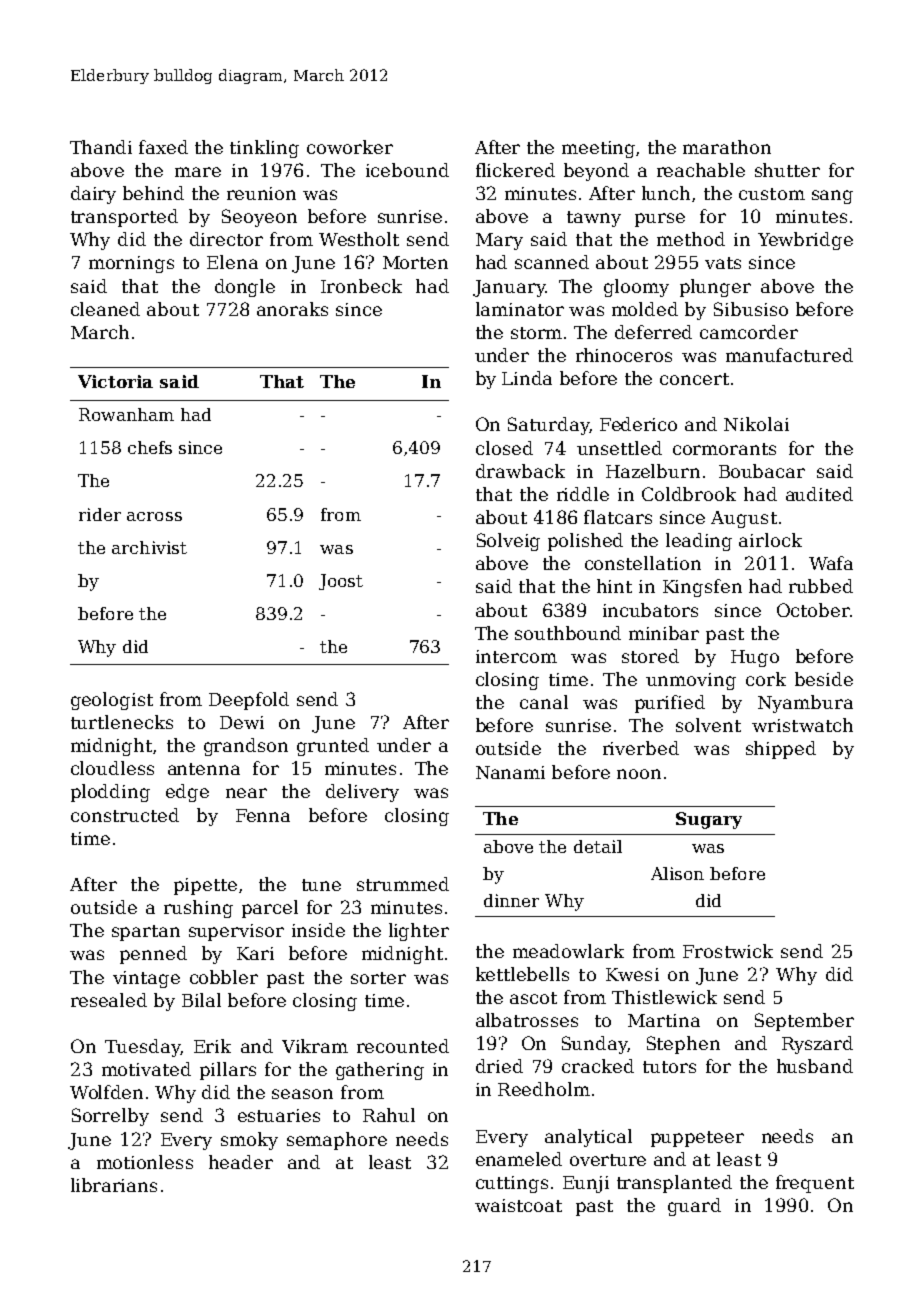  I want to click on director, so click(226, 239).
